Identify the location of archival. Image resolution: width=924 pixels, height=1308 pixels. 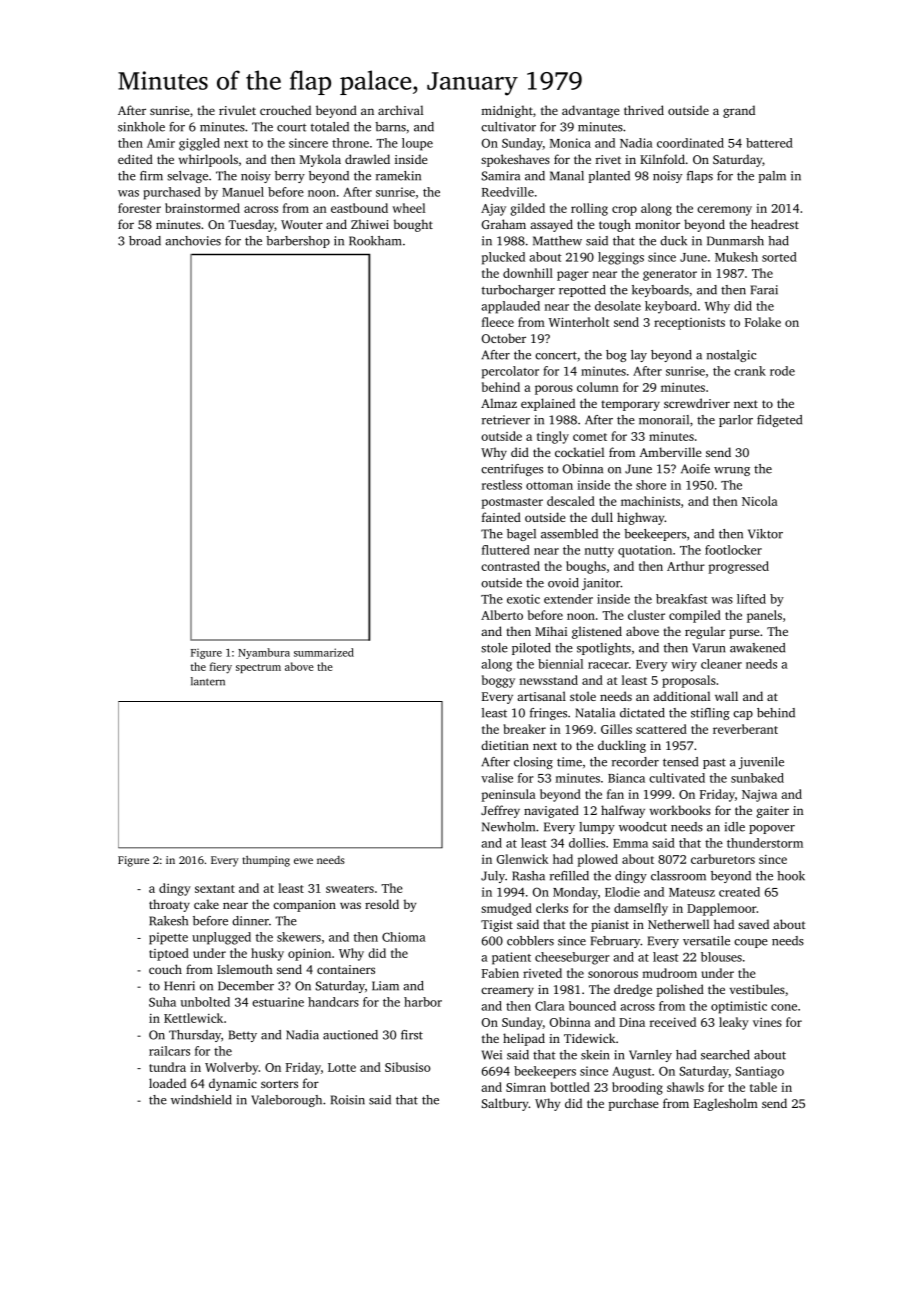
(400, 110).
